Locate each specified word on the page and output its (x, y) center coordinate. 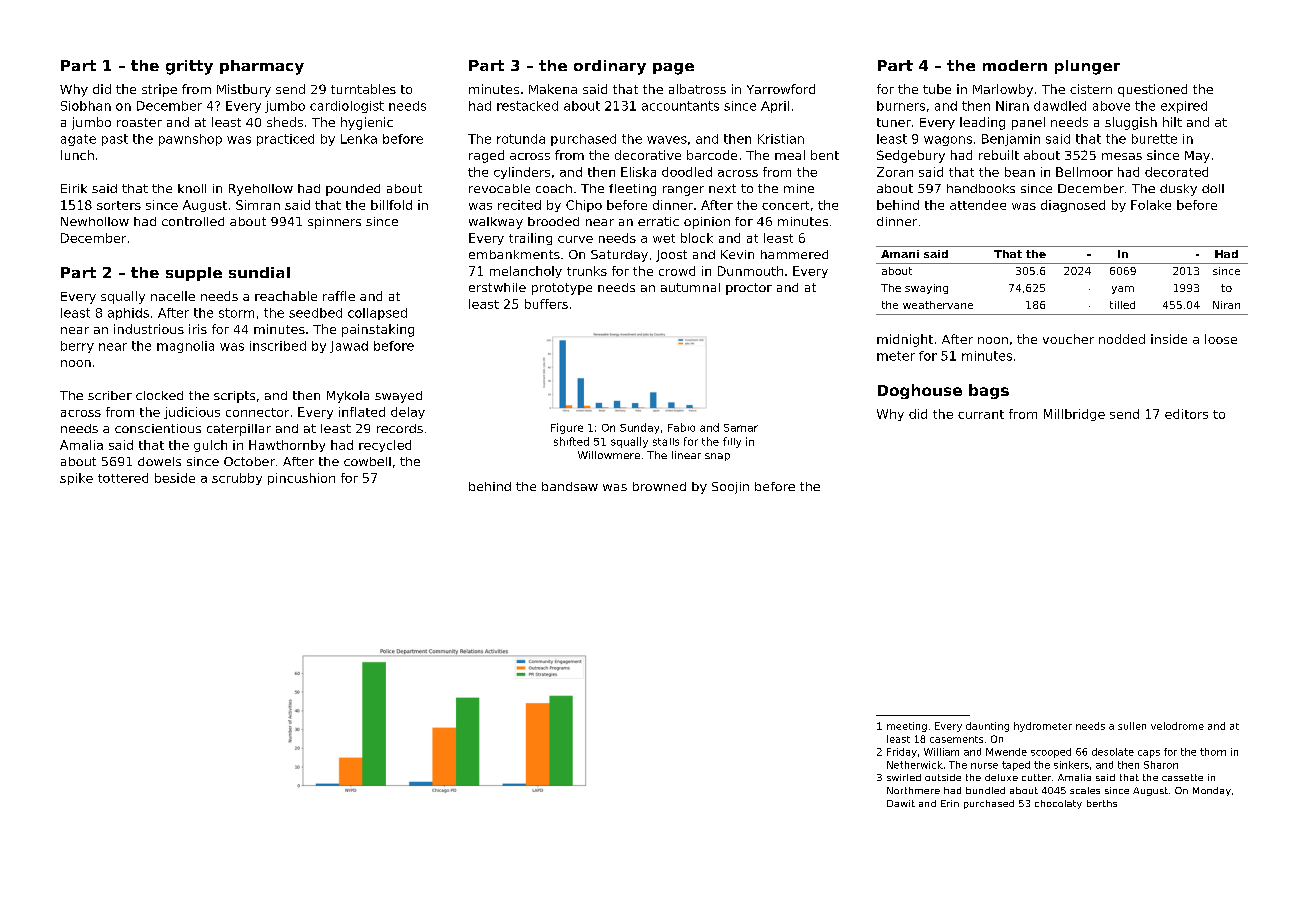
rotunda (521, 139)
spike (76, 479)
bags (989, 391)
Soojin (730, 488)
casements (956, 739)
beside (175, 478)
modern (1015, 65)
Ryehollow (261, 190)
